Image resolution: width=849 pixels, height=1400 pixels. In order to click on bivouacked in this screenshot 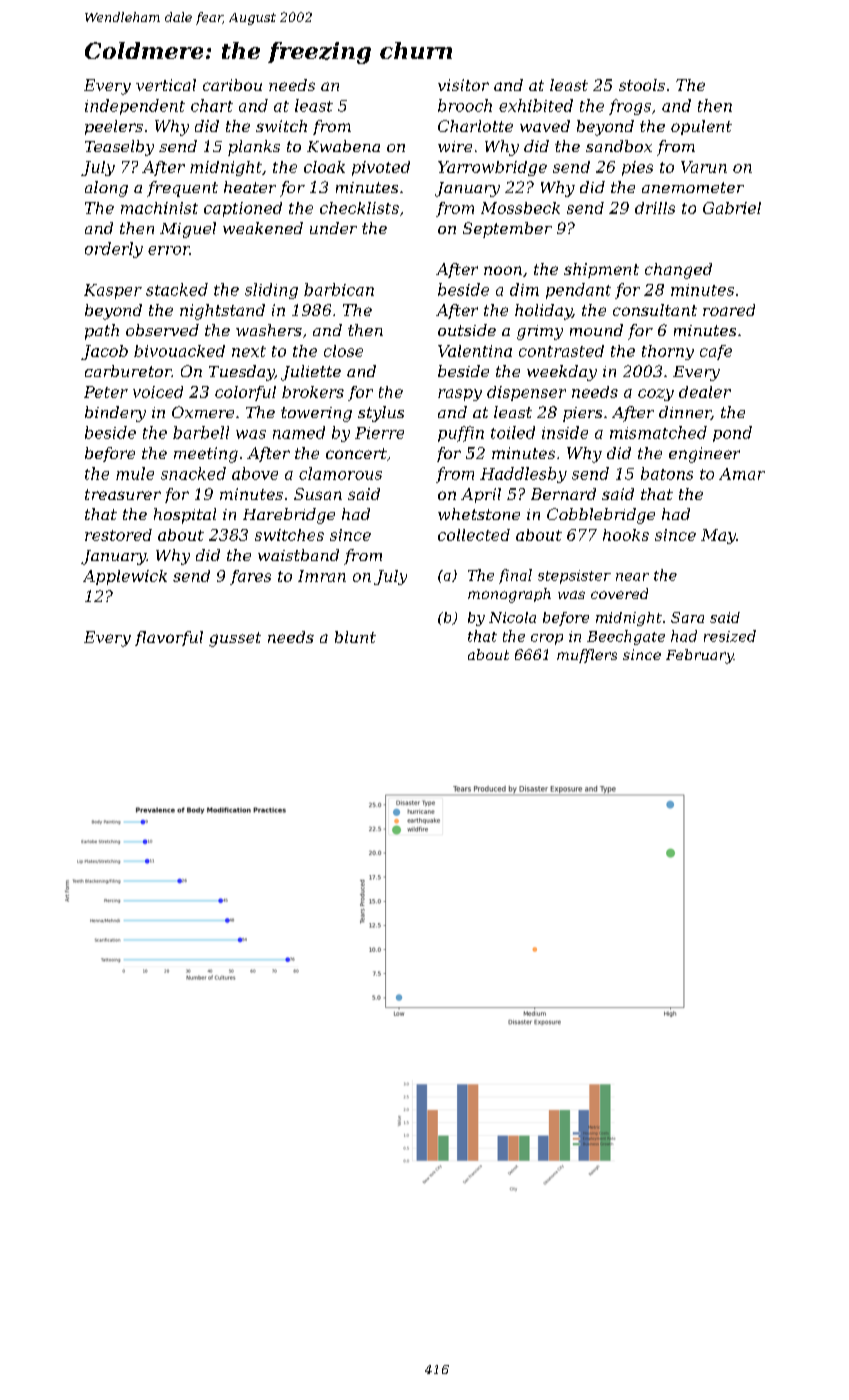, I will do `click(179, 351)`.
